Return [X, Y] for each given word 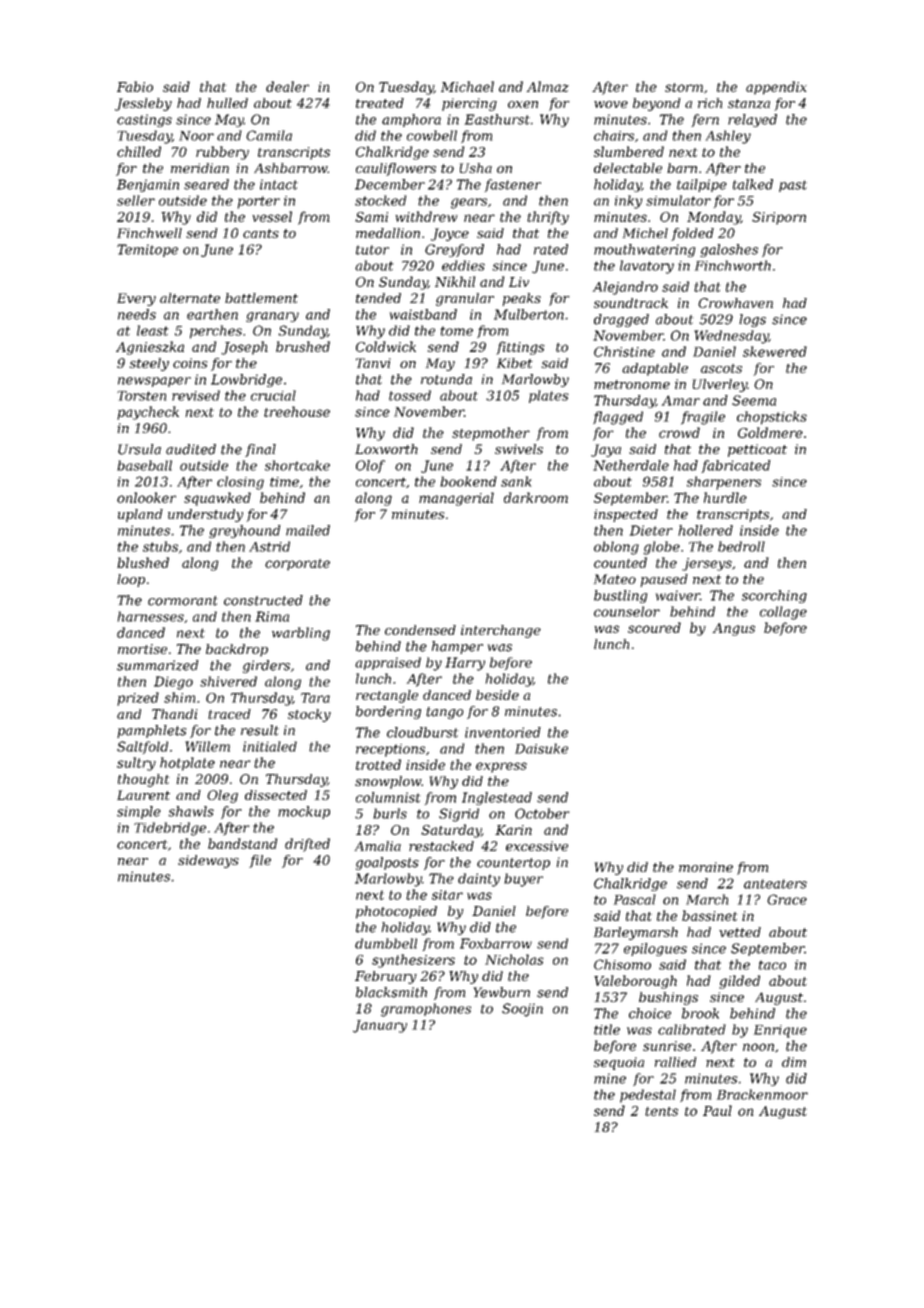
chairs [614, 135]
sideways [208, 861]
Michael [467, 86]
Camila [269, 135]
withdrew [427, 216]
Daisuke [541, 748]
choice [650, 1013]
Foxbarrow [496, 943]
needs [137, 314]
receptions [390, 750]
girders [266, 666]
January [380, 1026]
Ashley [728, 137]
